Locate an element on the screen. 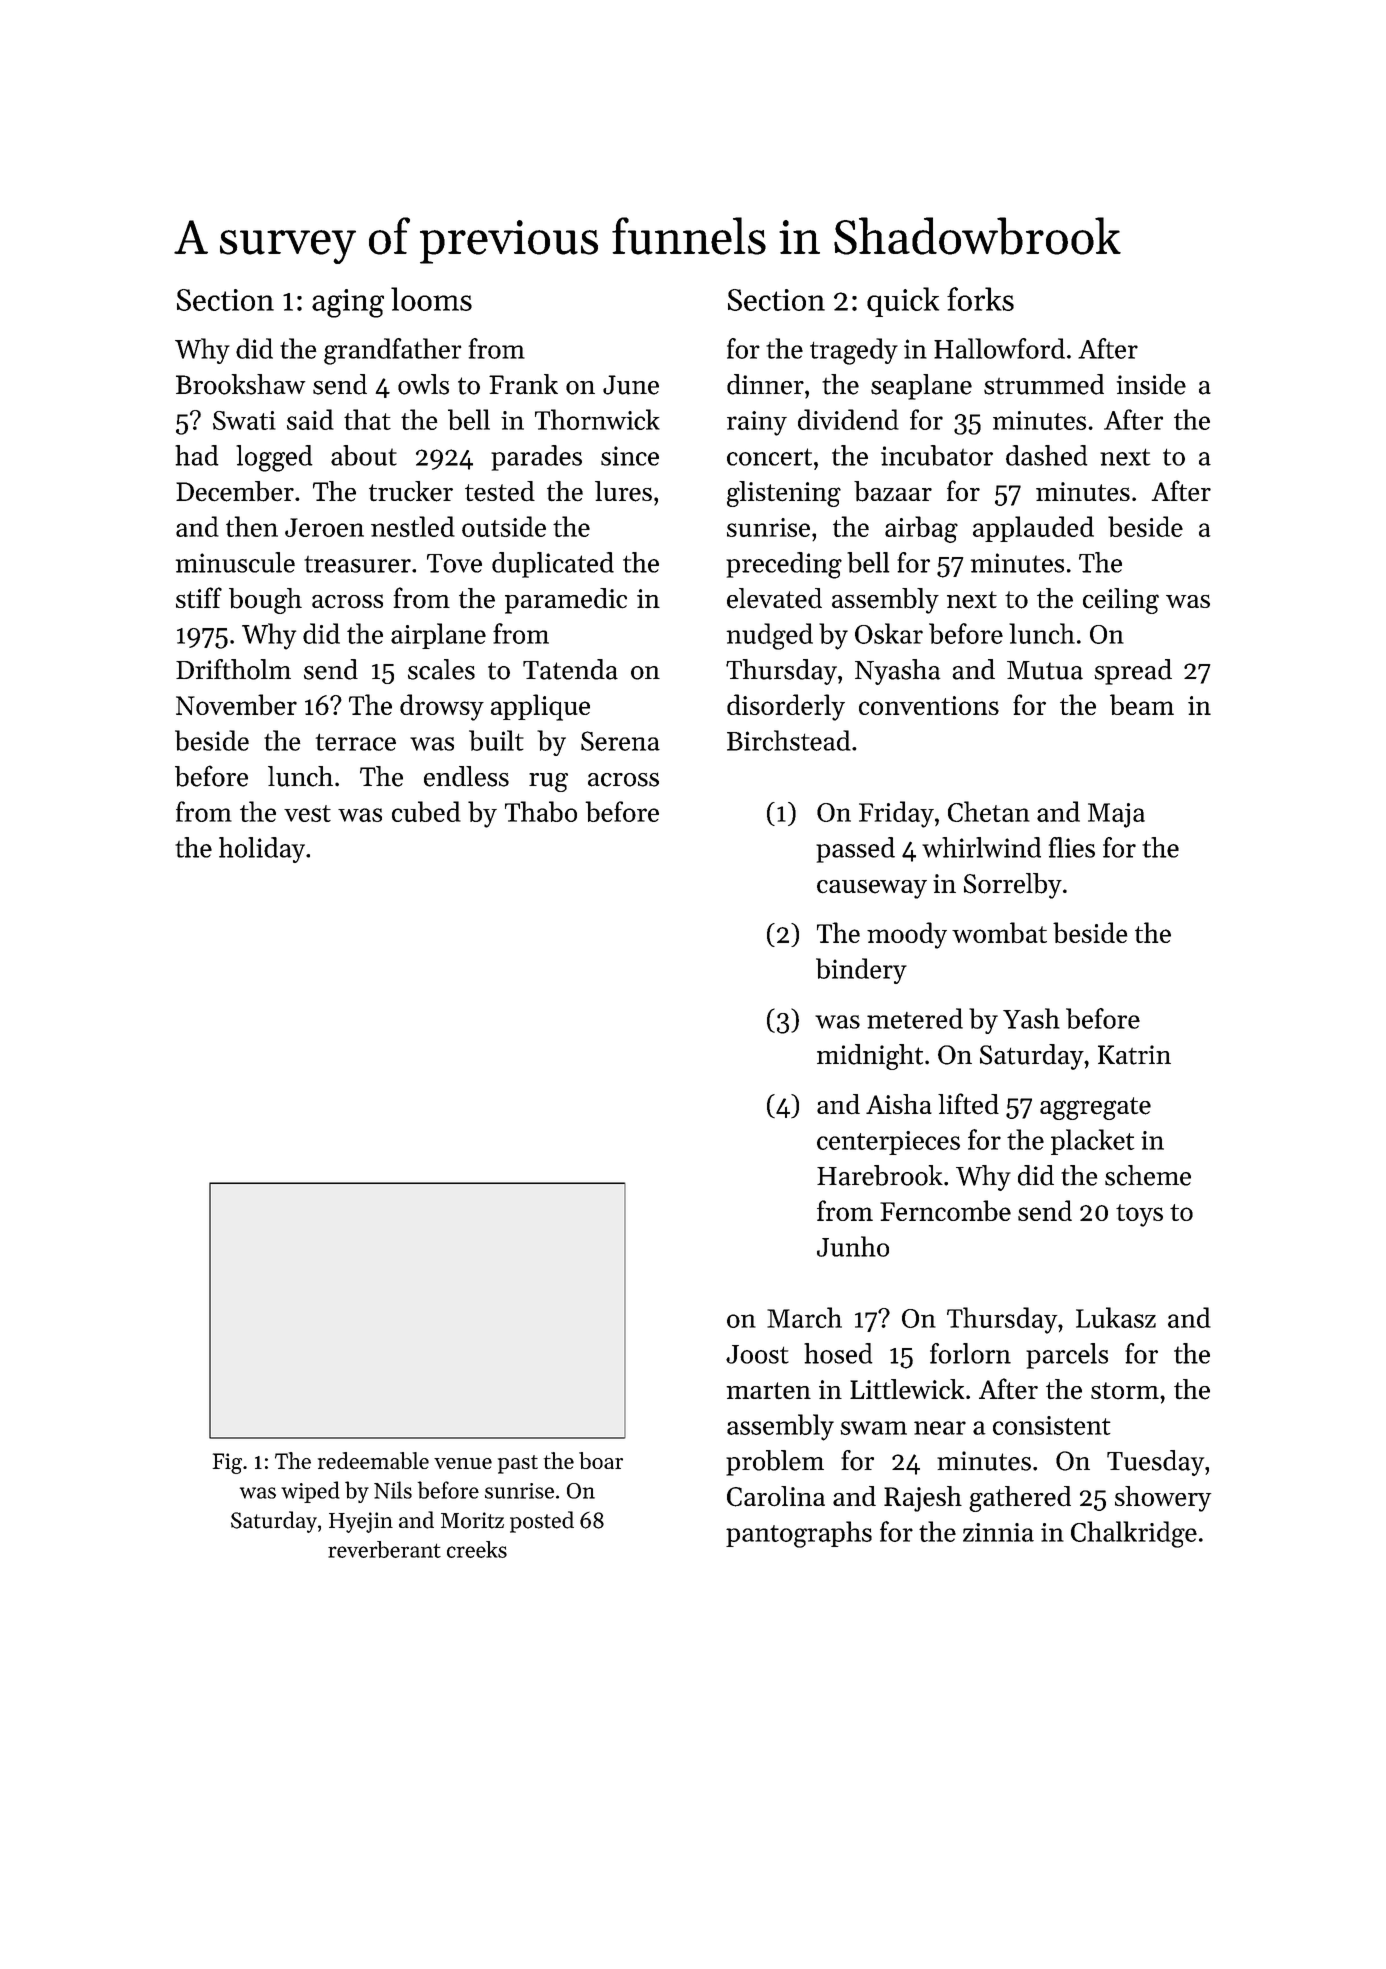 The image size is (1386, 1969). Ferncombe is located at coordinates (945, 1210).
